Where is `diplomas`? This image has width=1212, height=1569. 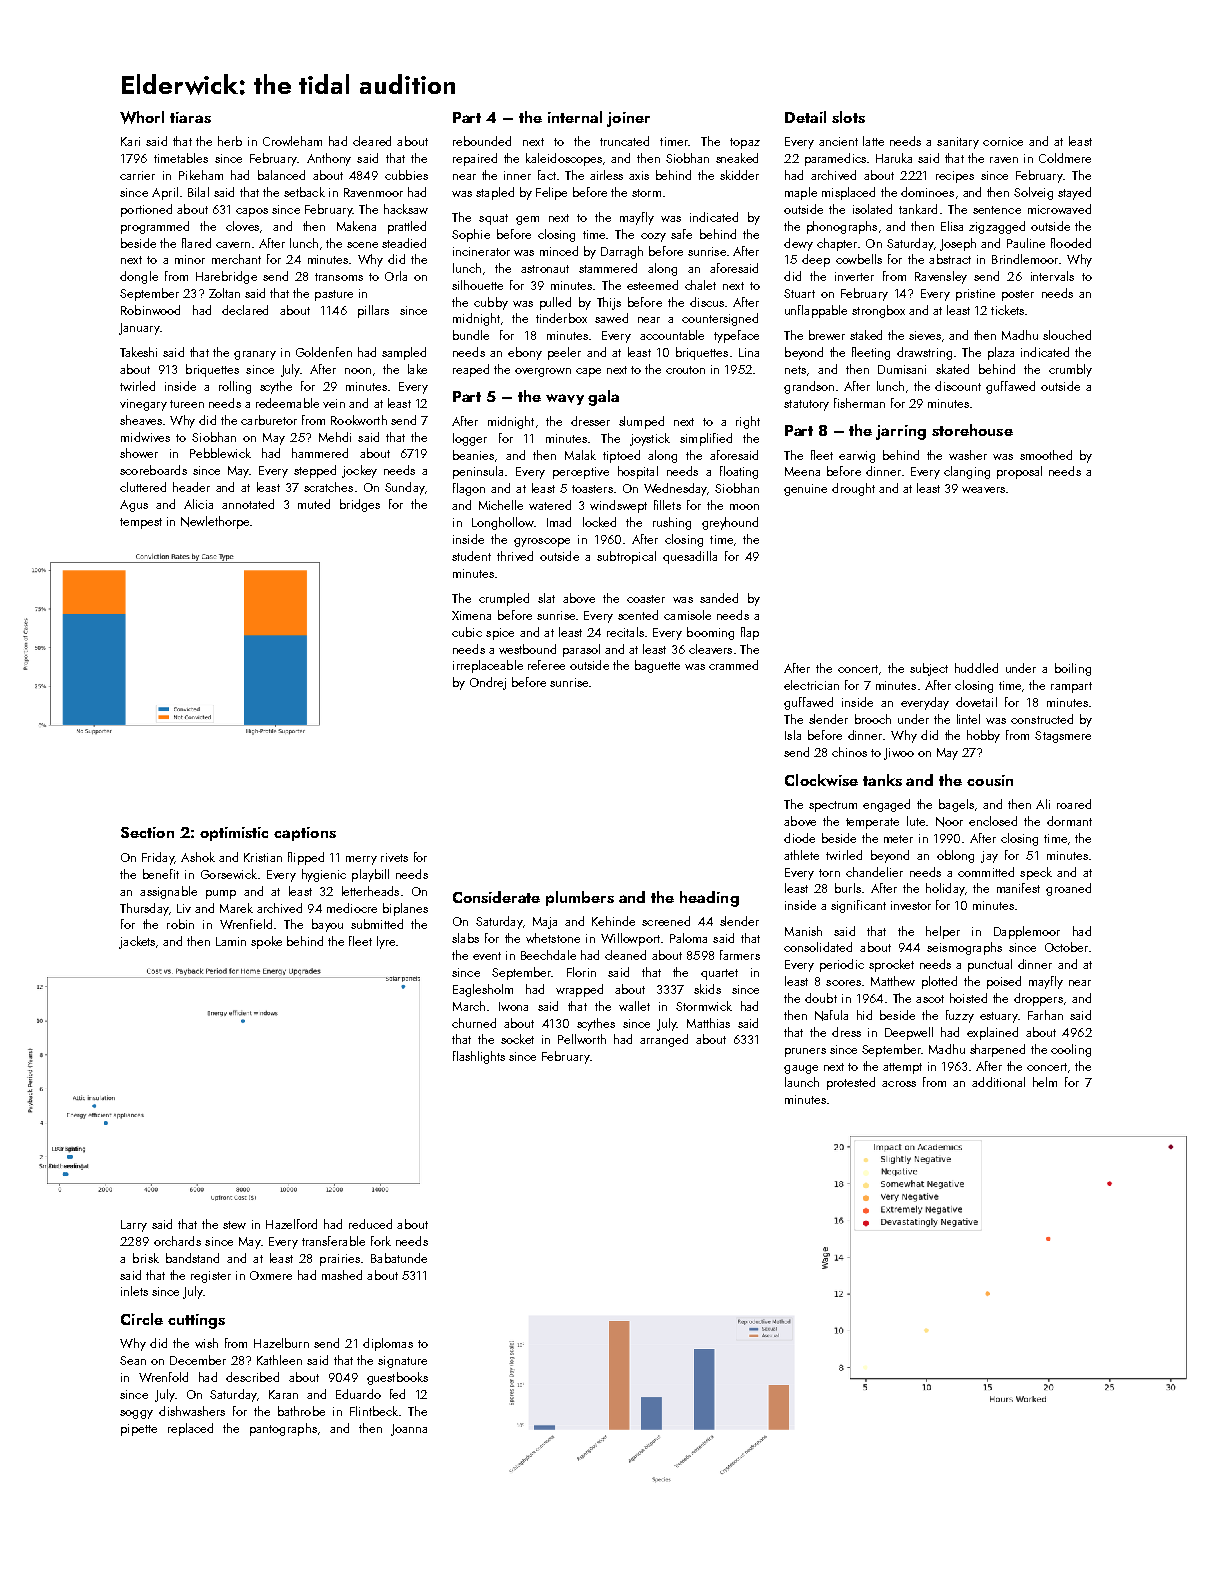
diplomas is located at coordinates (388, 1344).
